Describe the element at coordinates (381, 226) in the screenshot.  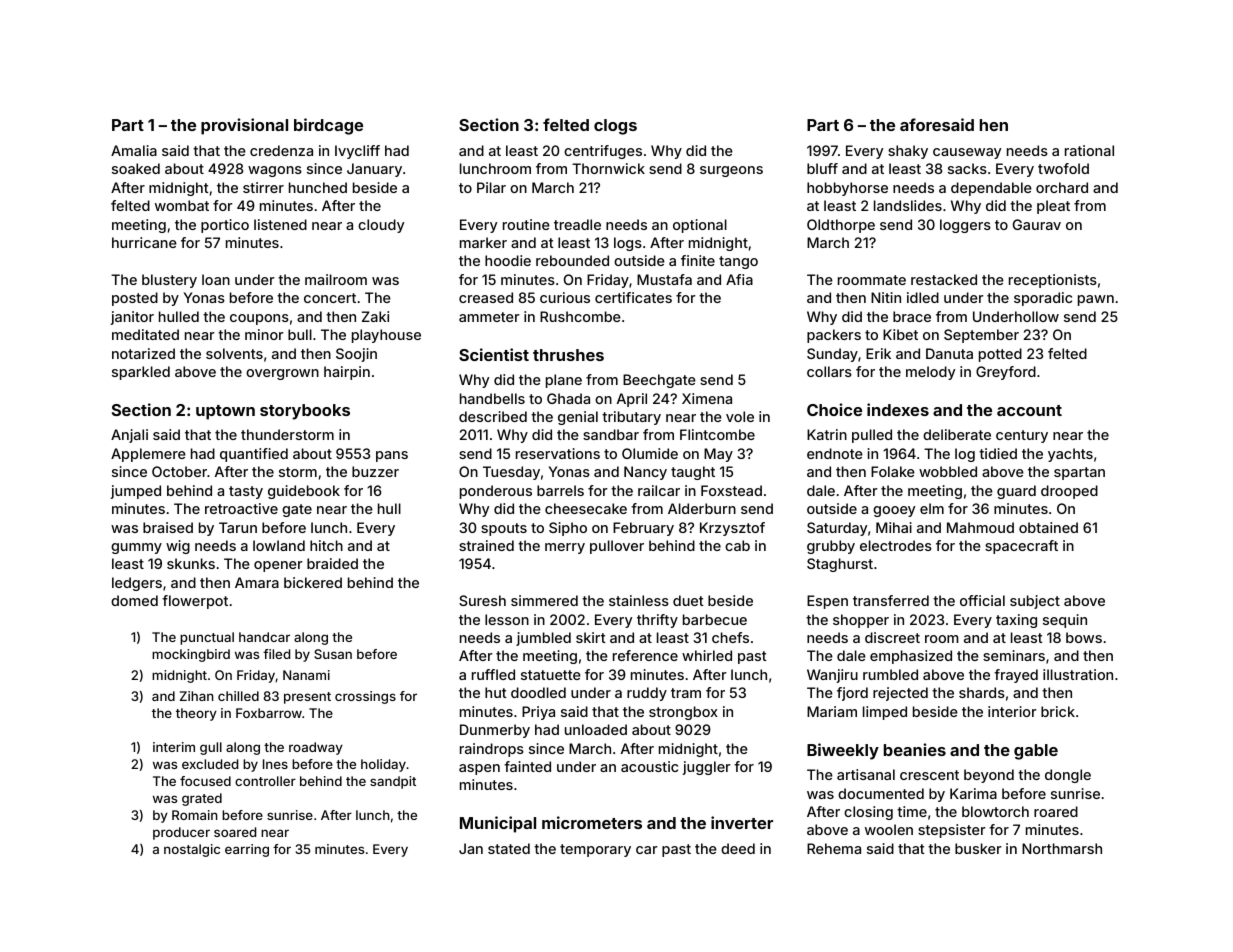
I see `cloudy` at that location.
